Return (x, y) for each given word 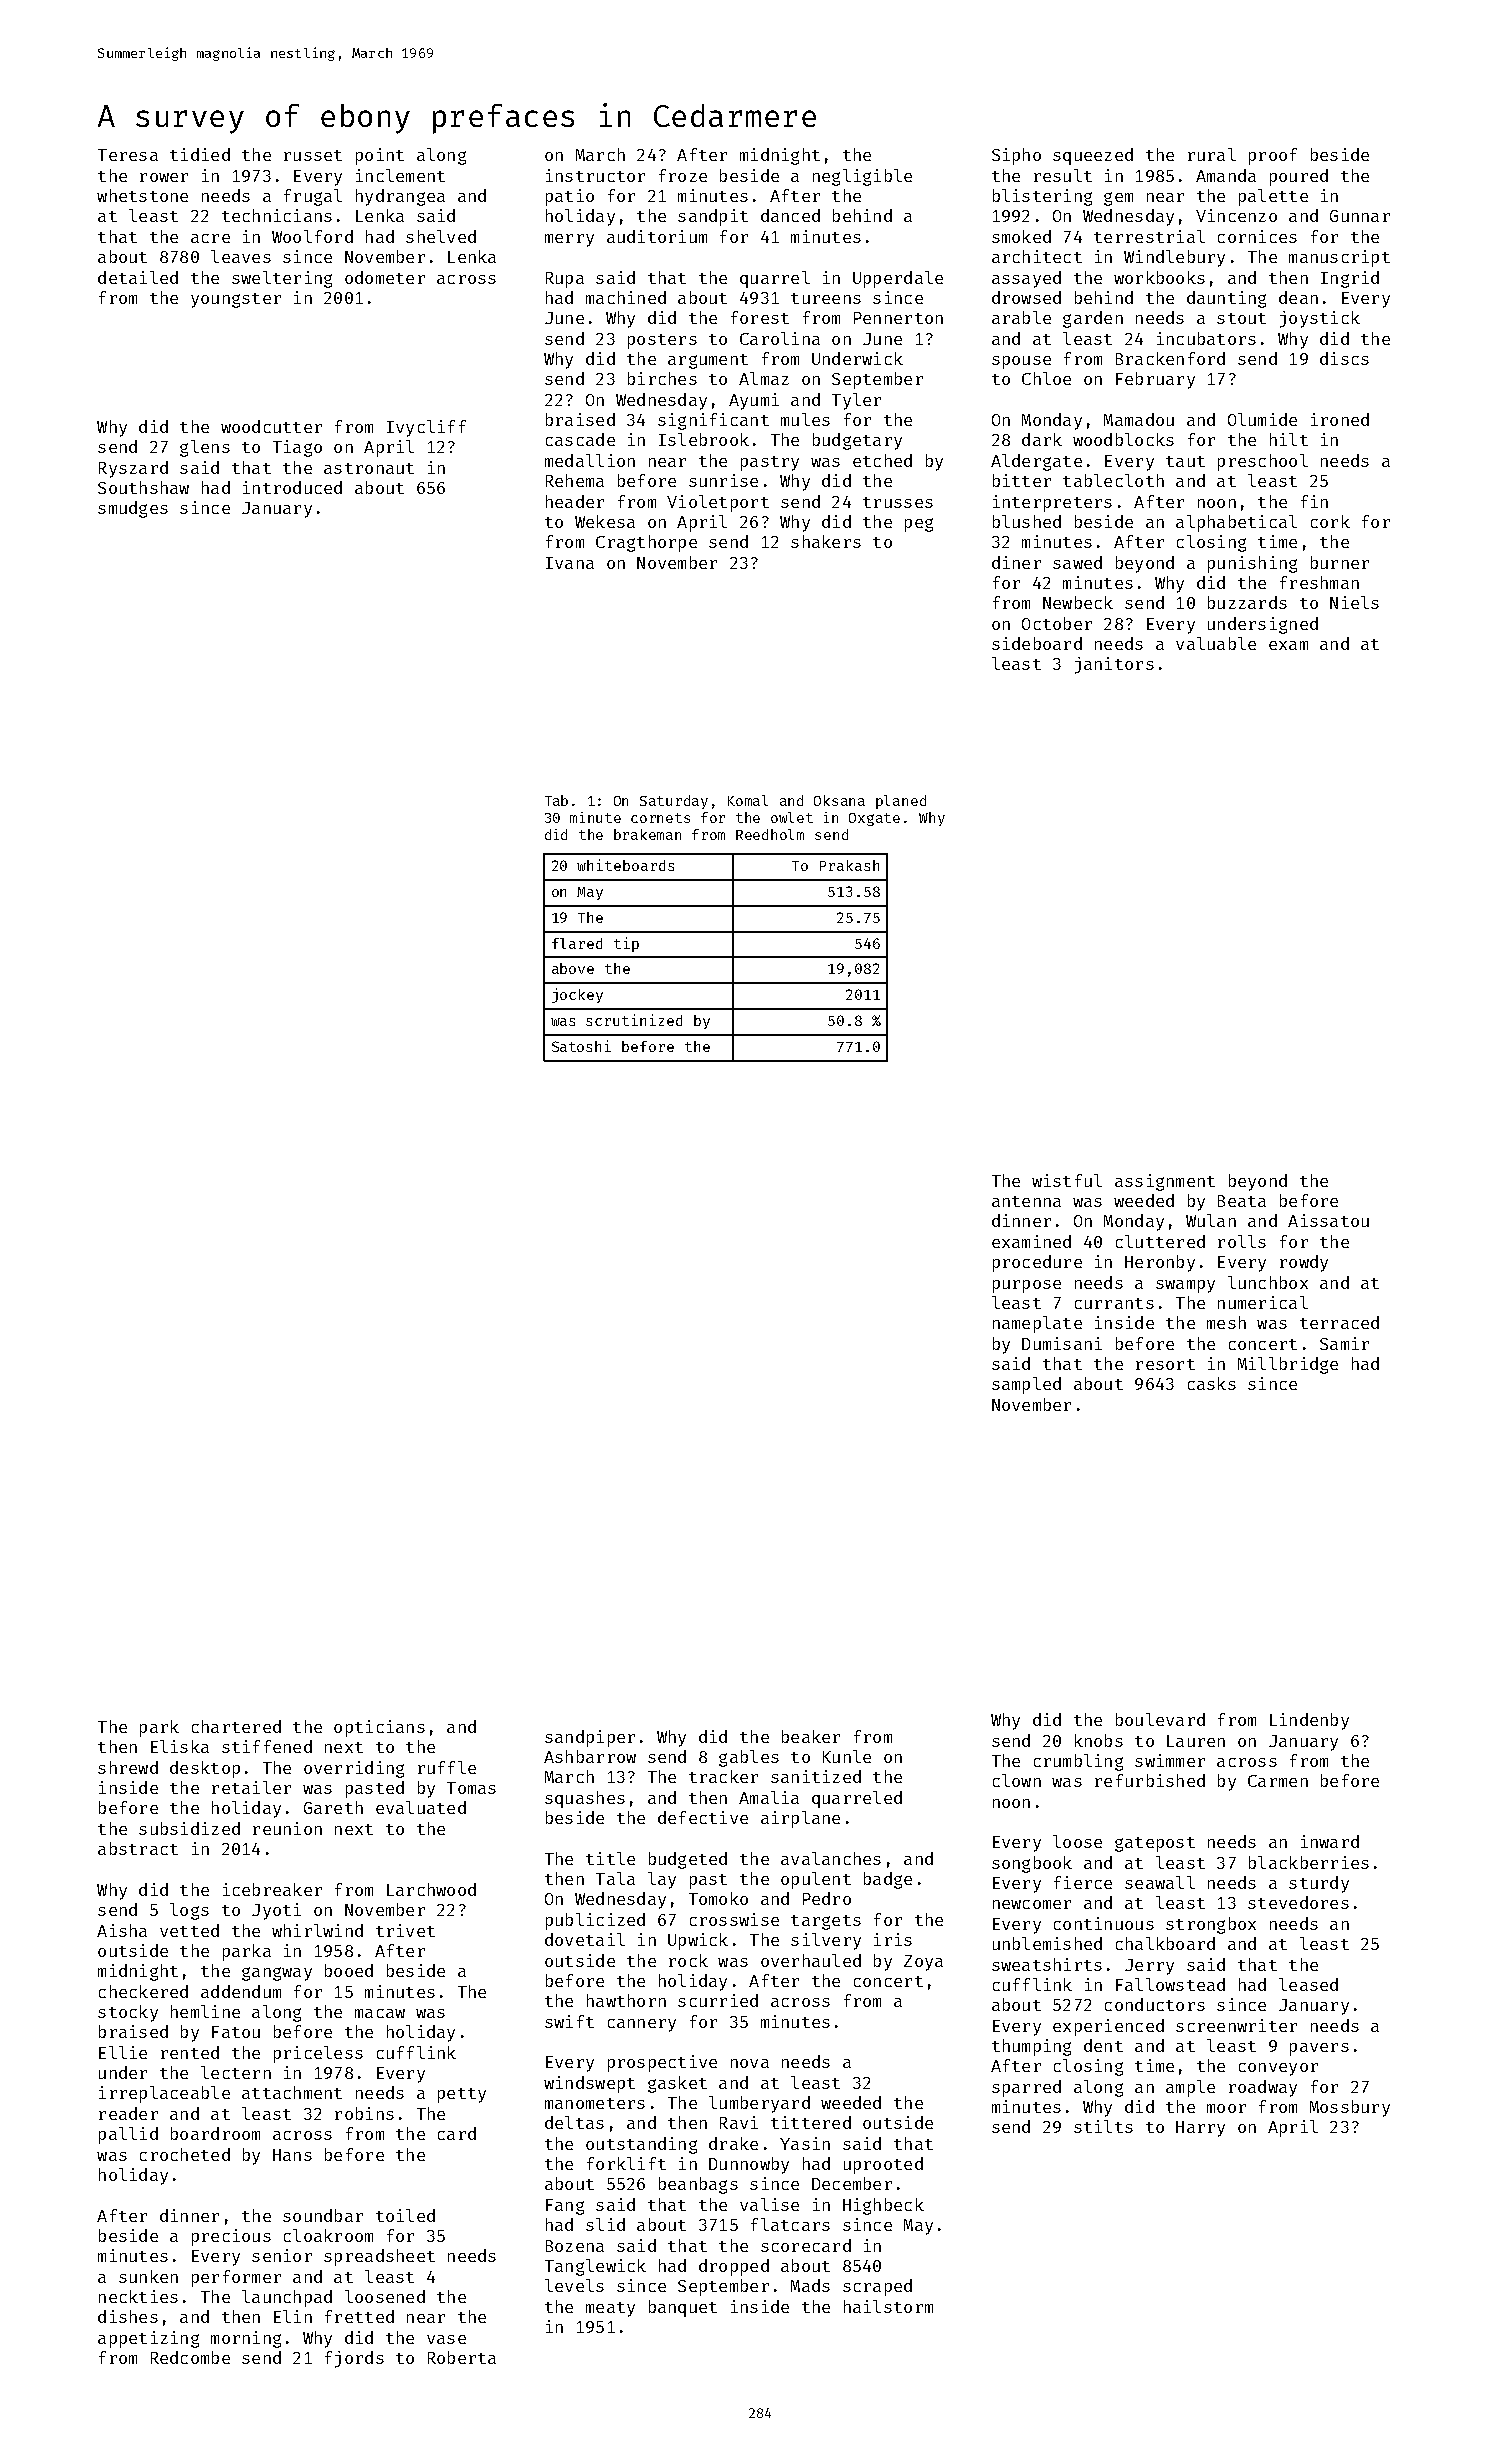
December (852, 2183)
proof (1273, 156)
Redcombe (190, 2357)
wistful (1067, 1180)
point (380, 156)
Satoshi (581, 1046)
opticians (379, 1728)
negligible (862, 177)
